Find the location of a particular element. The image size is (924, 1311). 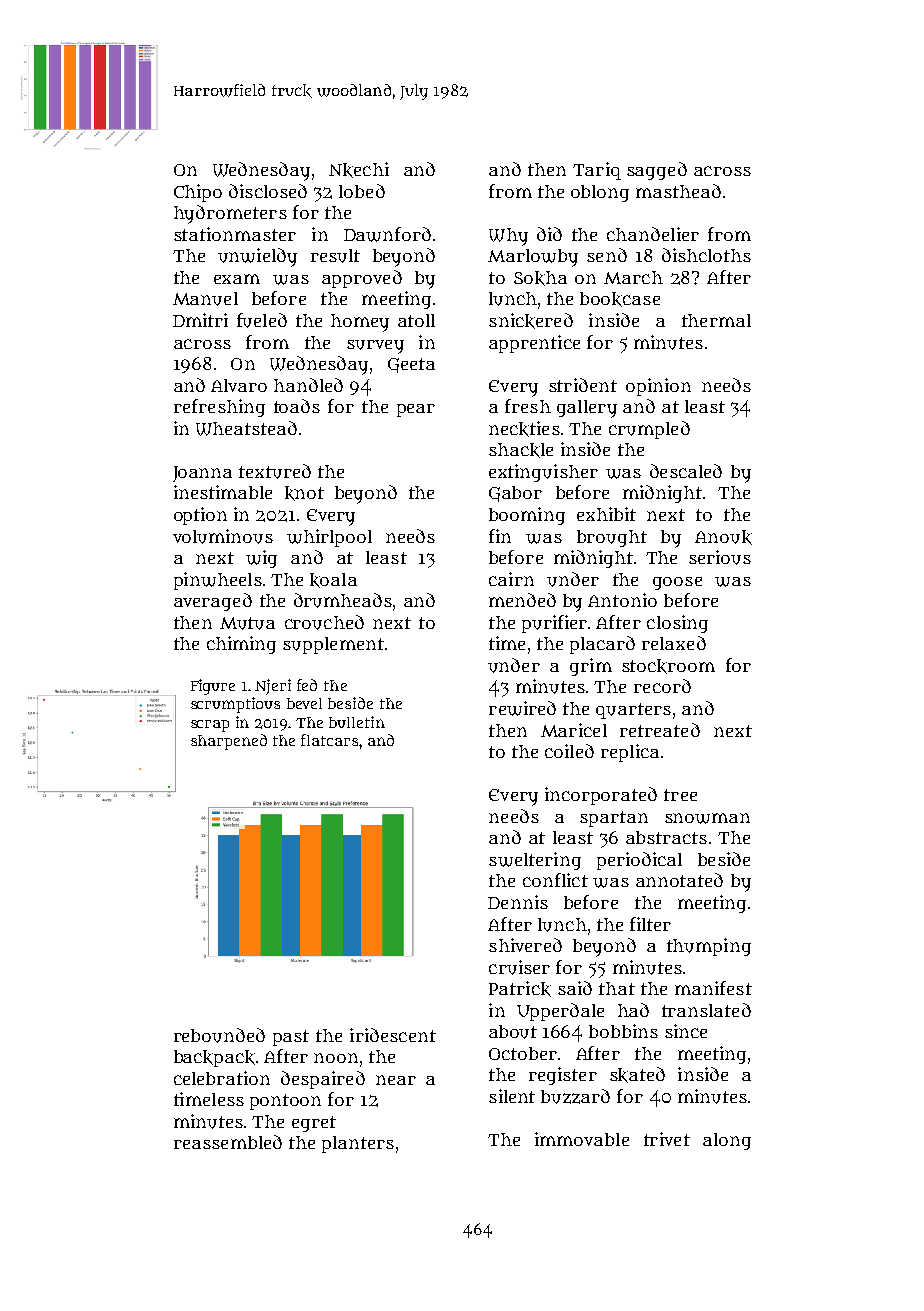

sharpened is located at coordinates (229, 742).
